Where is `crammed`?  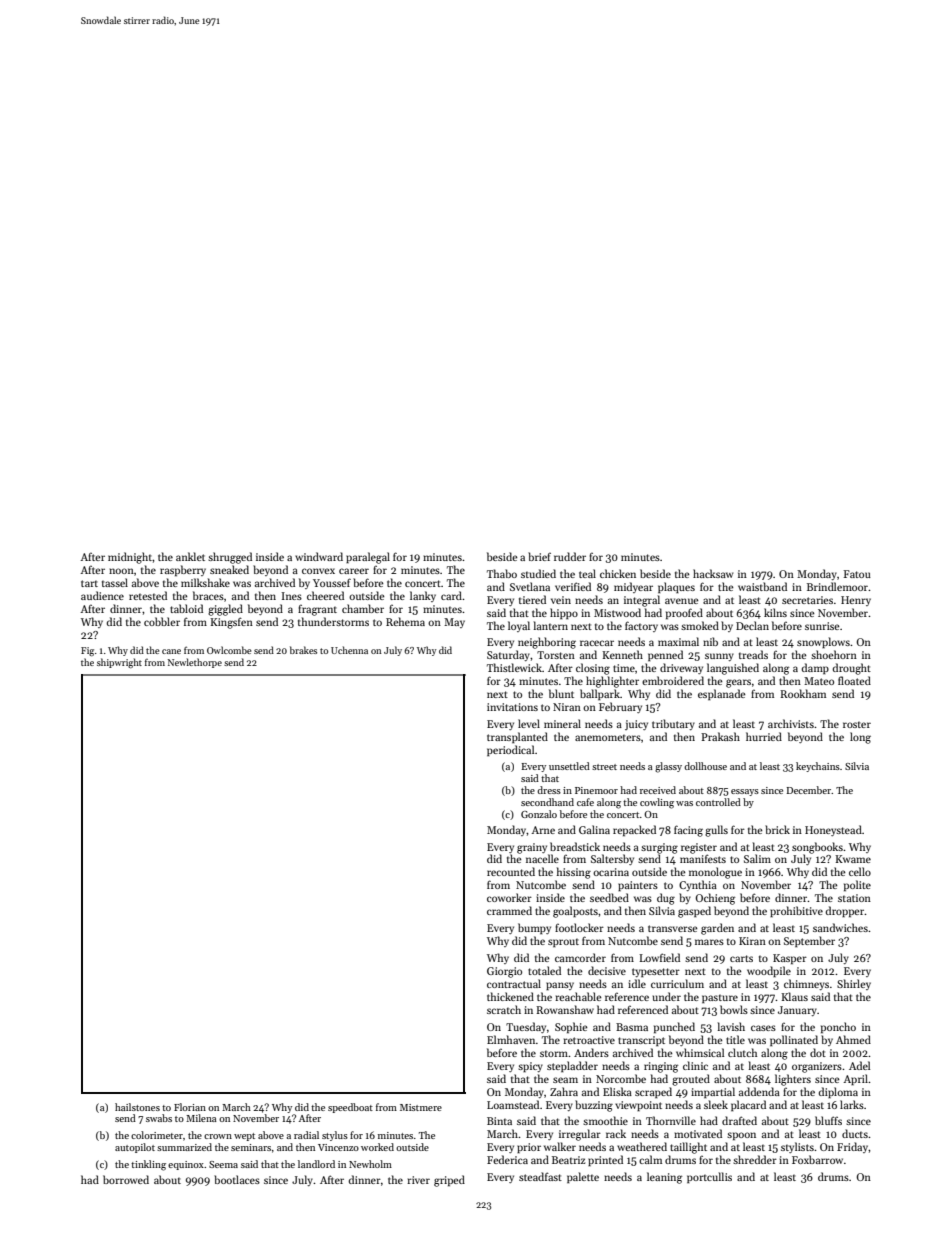 crammed is located at coordinates (509, 910).
